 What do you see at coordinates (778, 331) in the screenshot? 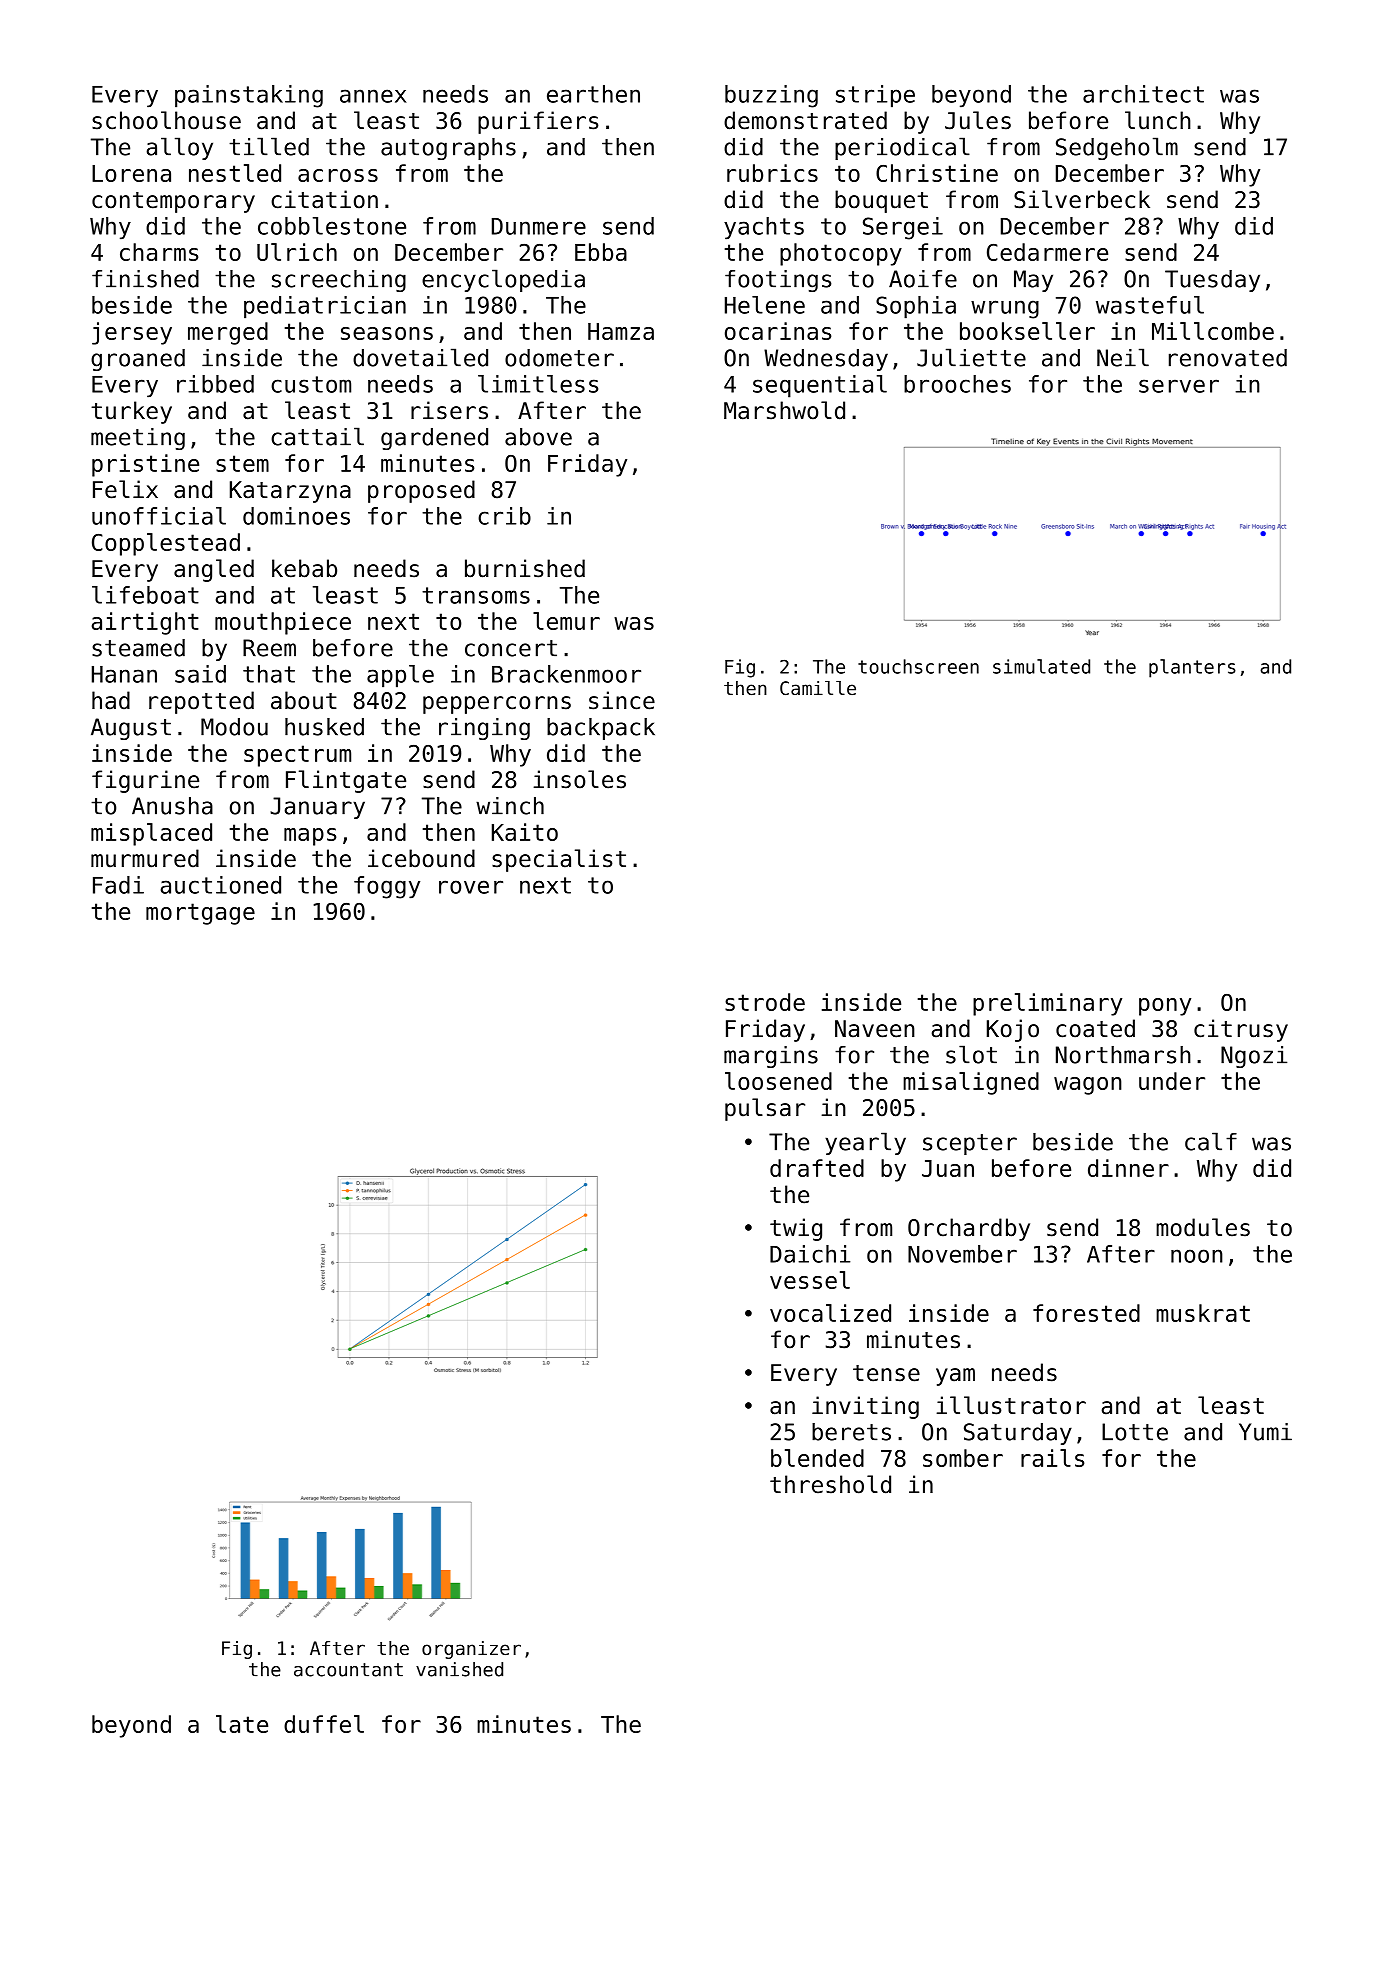
I see `ocarinas` at bounding box center [778, 331].
